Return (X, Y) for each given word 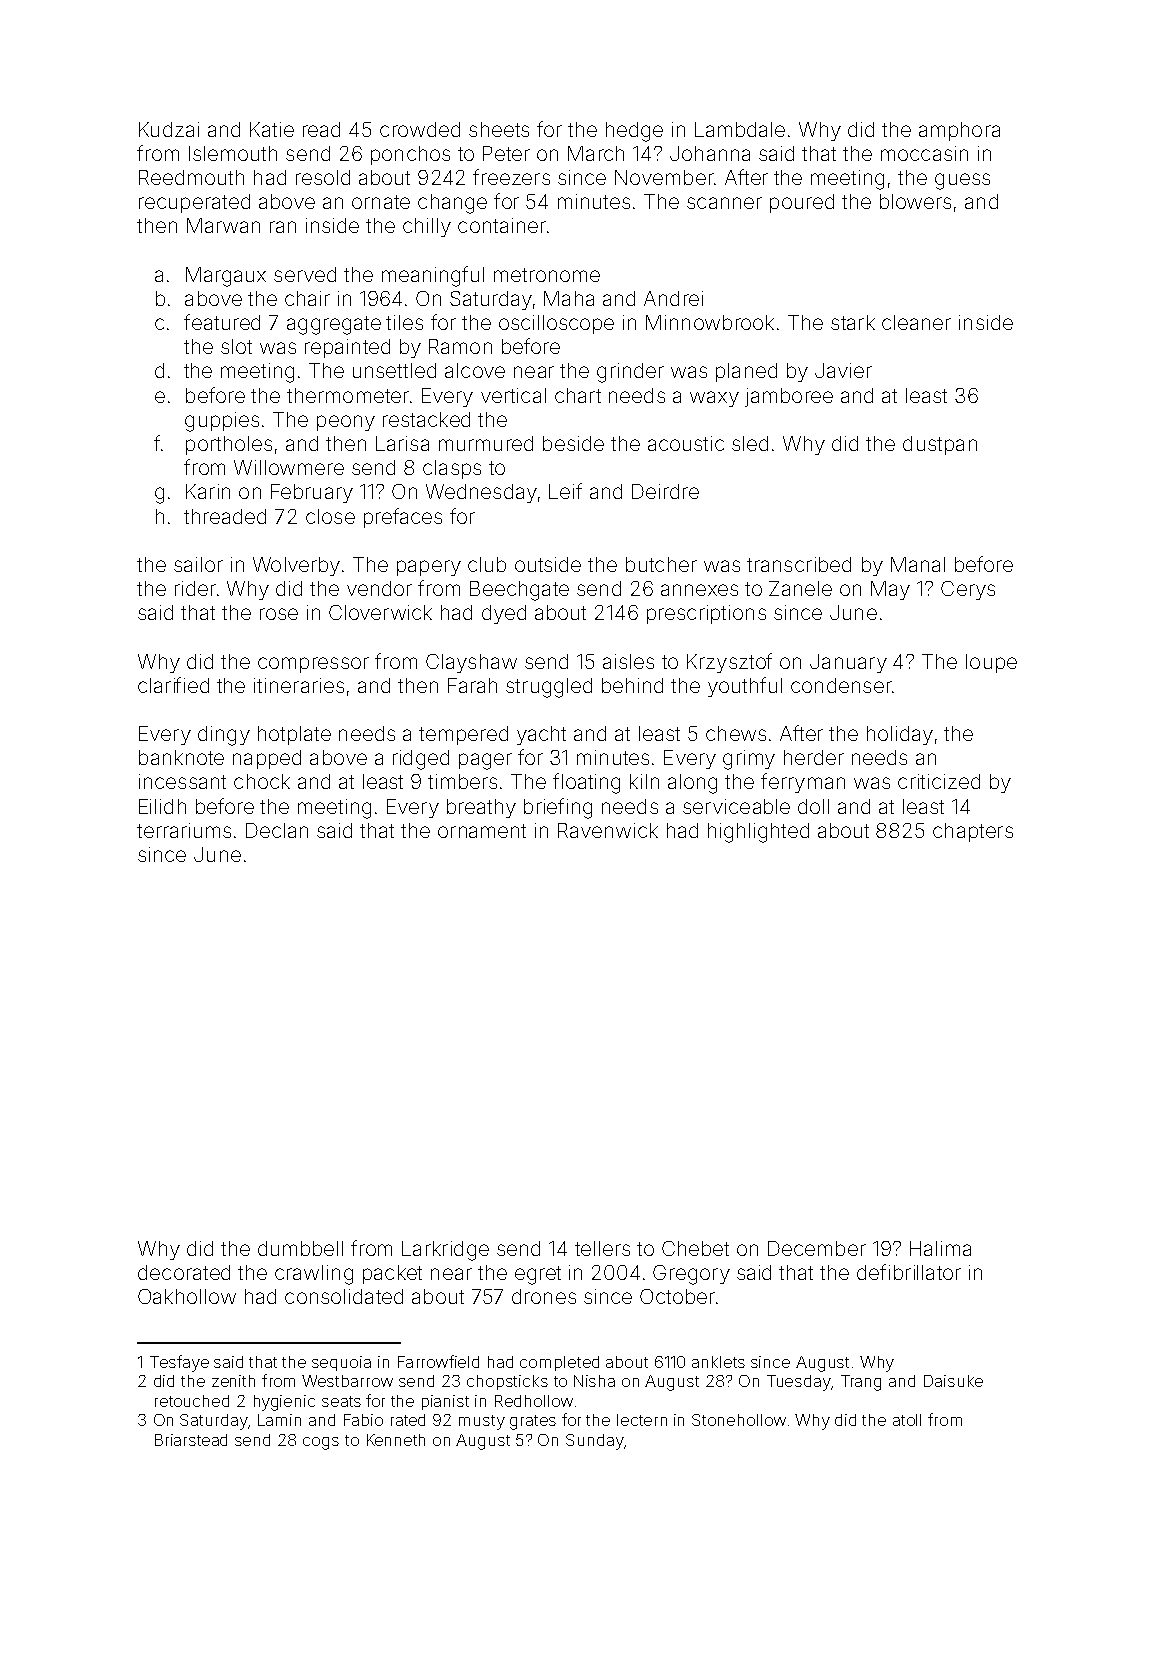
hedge (634, 132)
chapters (973, 832)
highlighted (758, 833)
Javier (843, 370)
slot (236, 346)
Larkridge (445, 1251)
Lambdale (740, 129)
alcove (475, 370)
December (817, 1248)
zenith (233, 1381)
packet (392, 1274)
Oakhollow (187, 1296)
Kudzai (169, 129)
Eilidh (162, 806)
